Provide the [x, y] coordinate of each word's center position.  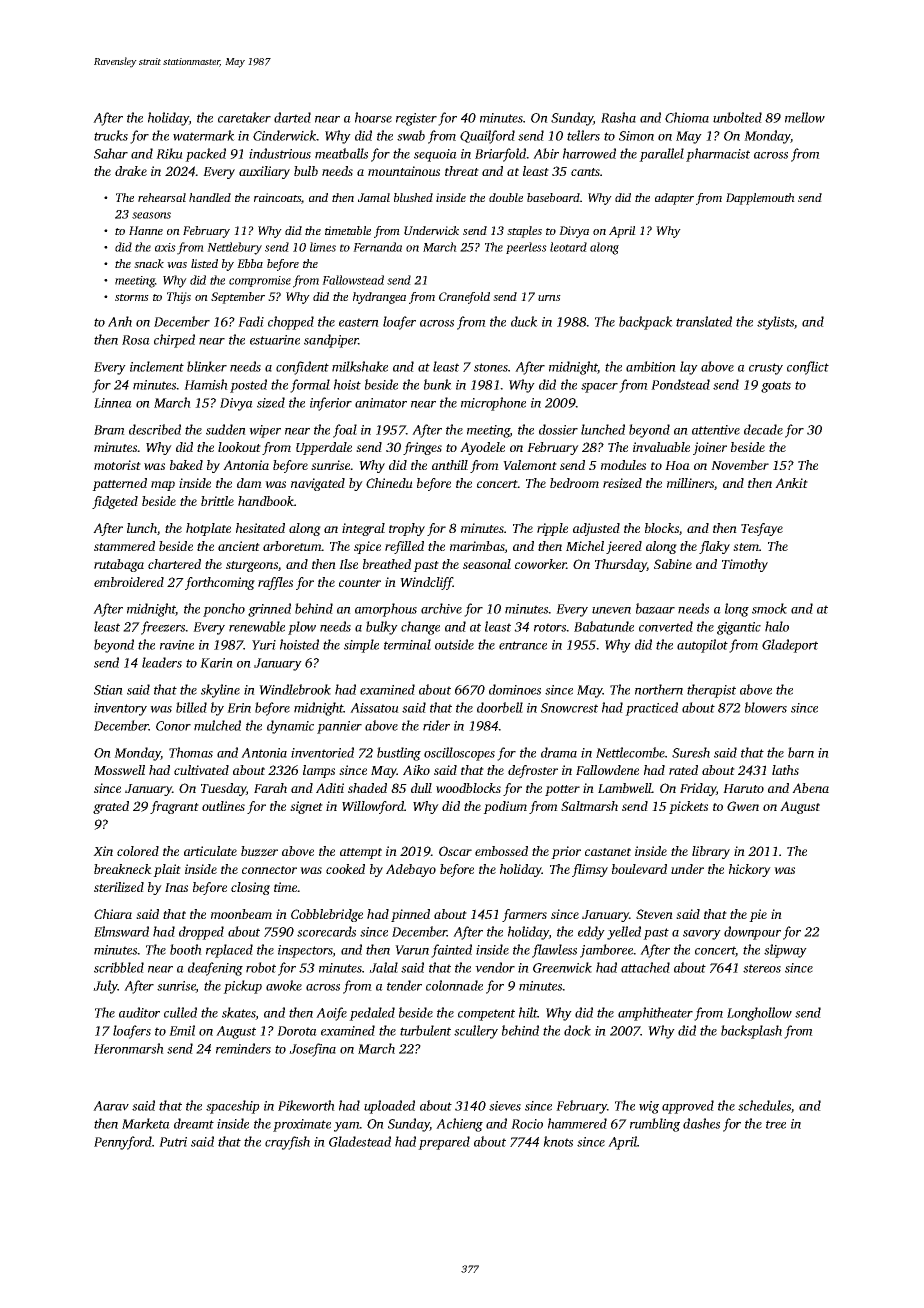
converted [666, 626]
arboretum [292, 546]
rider [436, 725]
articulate [210, 851]
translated [704, 321]
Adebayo [411, 870]
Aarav [111, 1106]
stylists [775, 323]
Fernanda [377, 247]
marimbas [477, 547]
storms [132, 297]
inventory [120, 709]
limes [323, 247]
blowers [766, 707]
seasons [151, 215]
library [711, 852]
